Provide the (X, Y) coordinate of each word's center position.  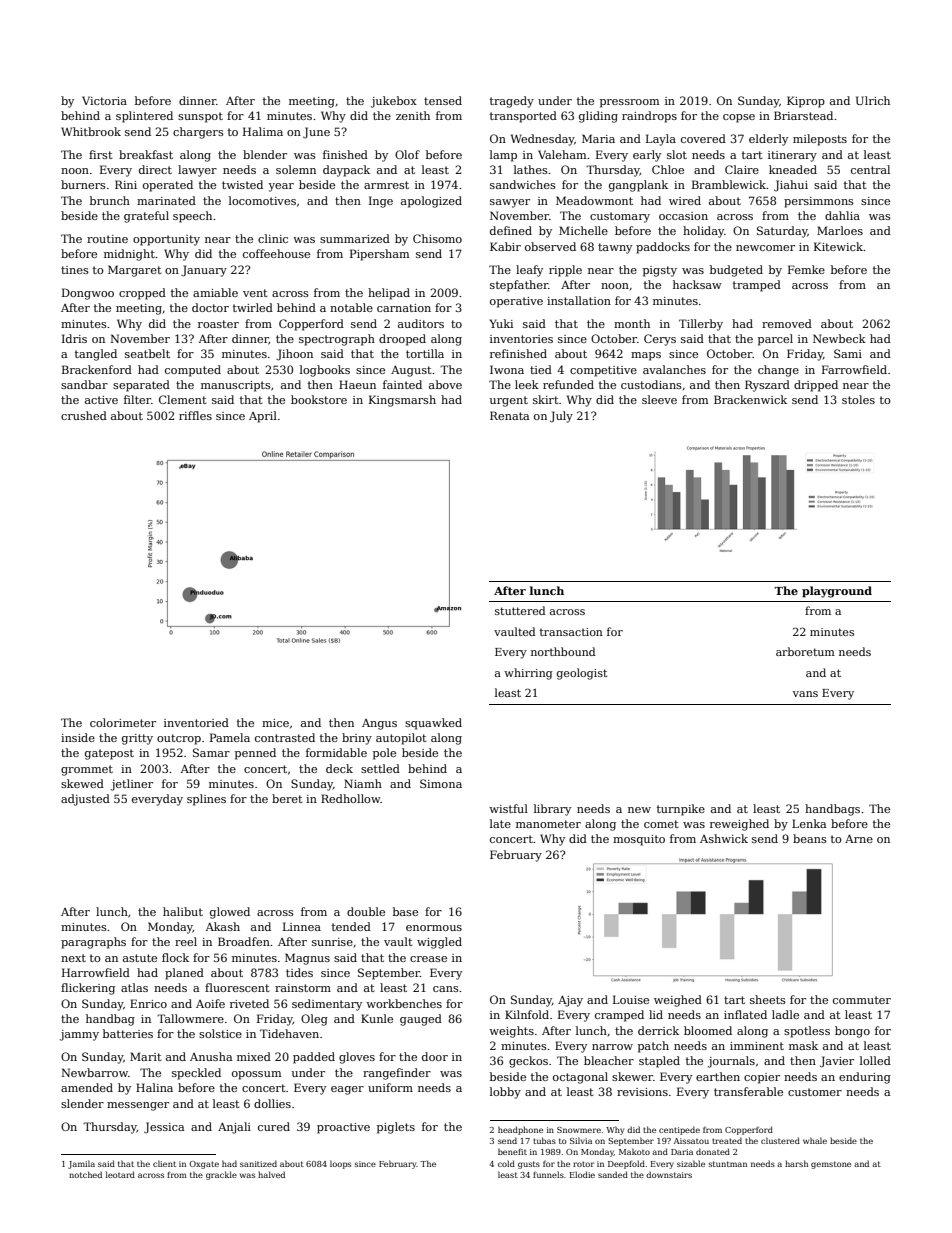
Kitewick (838, 246)
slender (82, 1103)
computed (193, 371)
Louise (631, 999)
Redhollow (351, 798)
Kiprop (806, 102)
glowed (230, 913)
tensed (443, 100)
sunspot (200, 117)
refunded (568, 384)
